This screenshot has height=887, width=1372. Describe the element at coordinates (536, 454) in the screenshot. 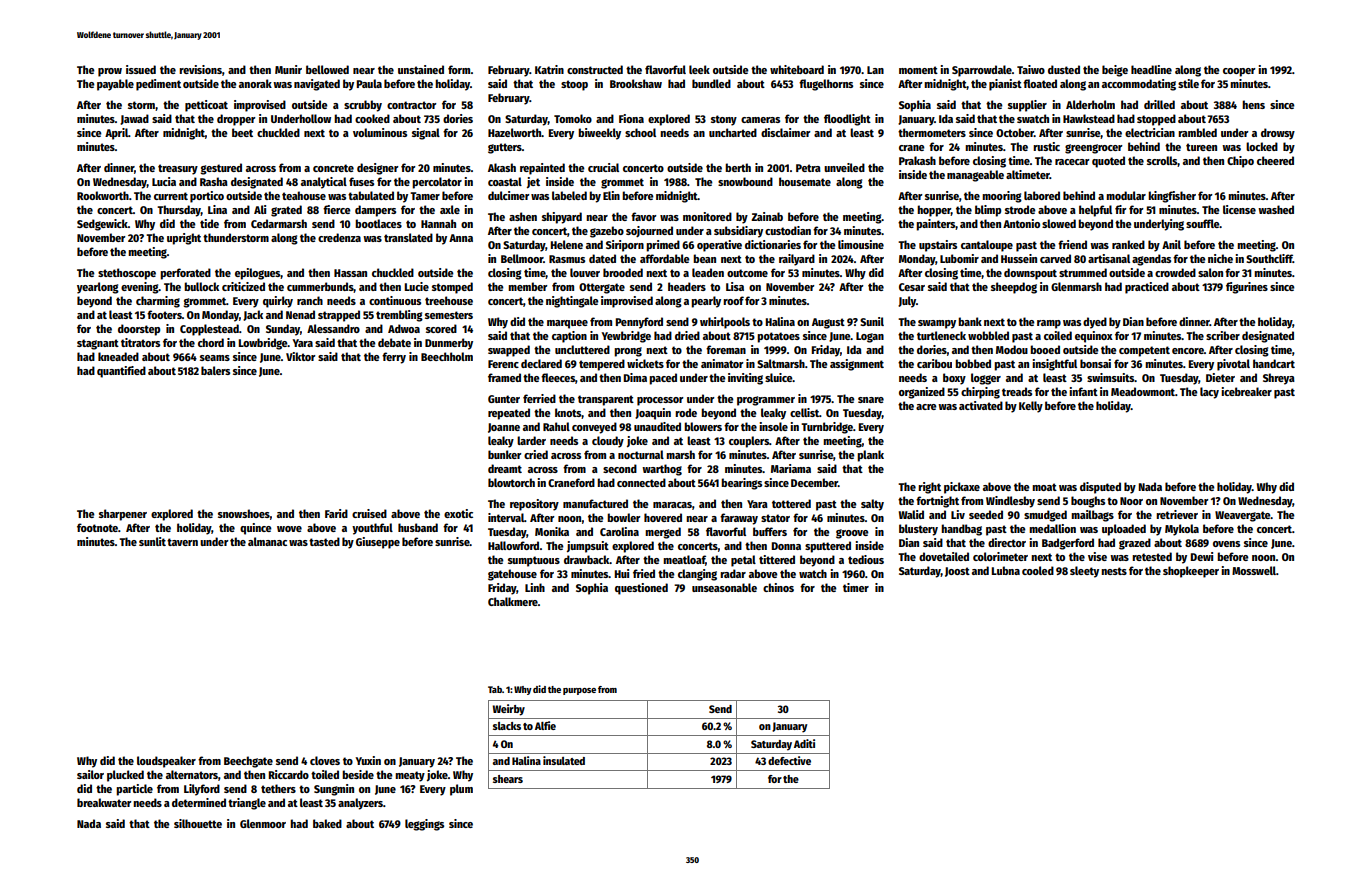

I see `cried` at that location.
